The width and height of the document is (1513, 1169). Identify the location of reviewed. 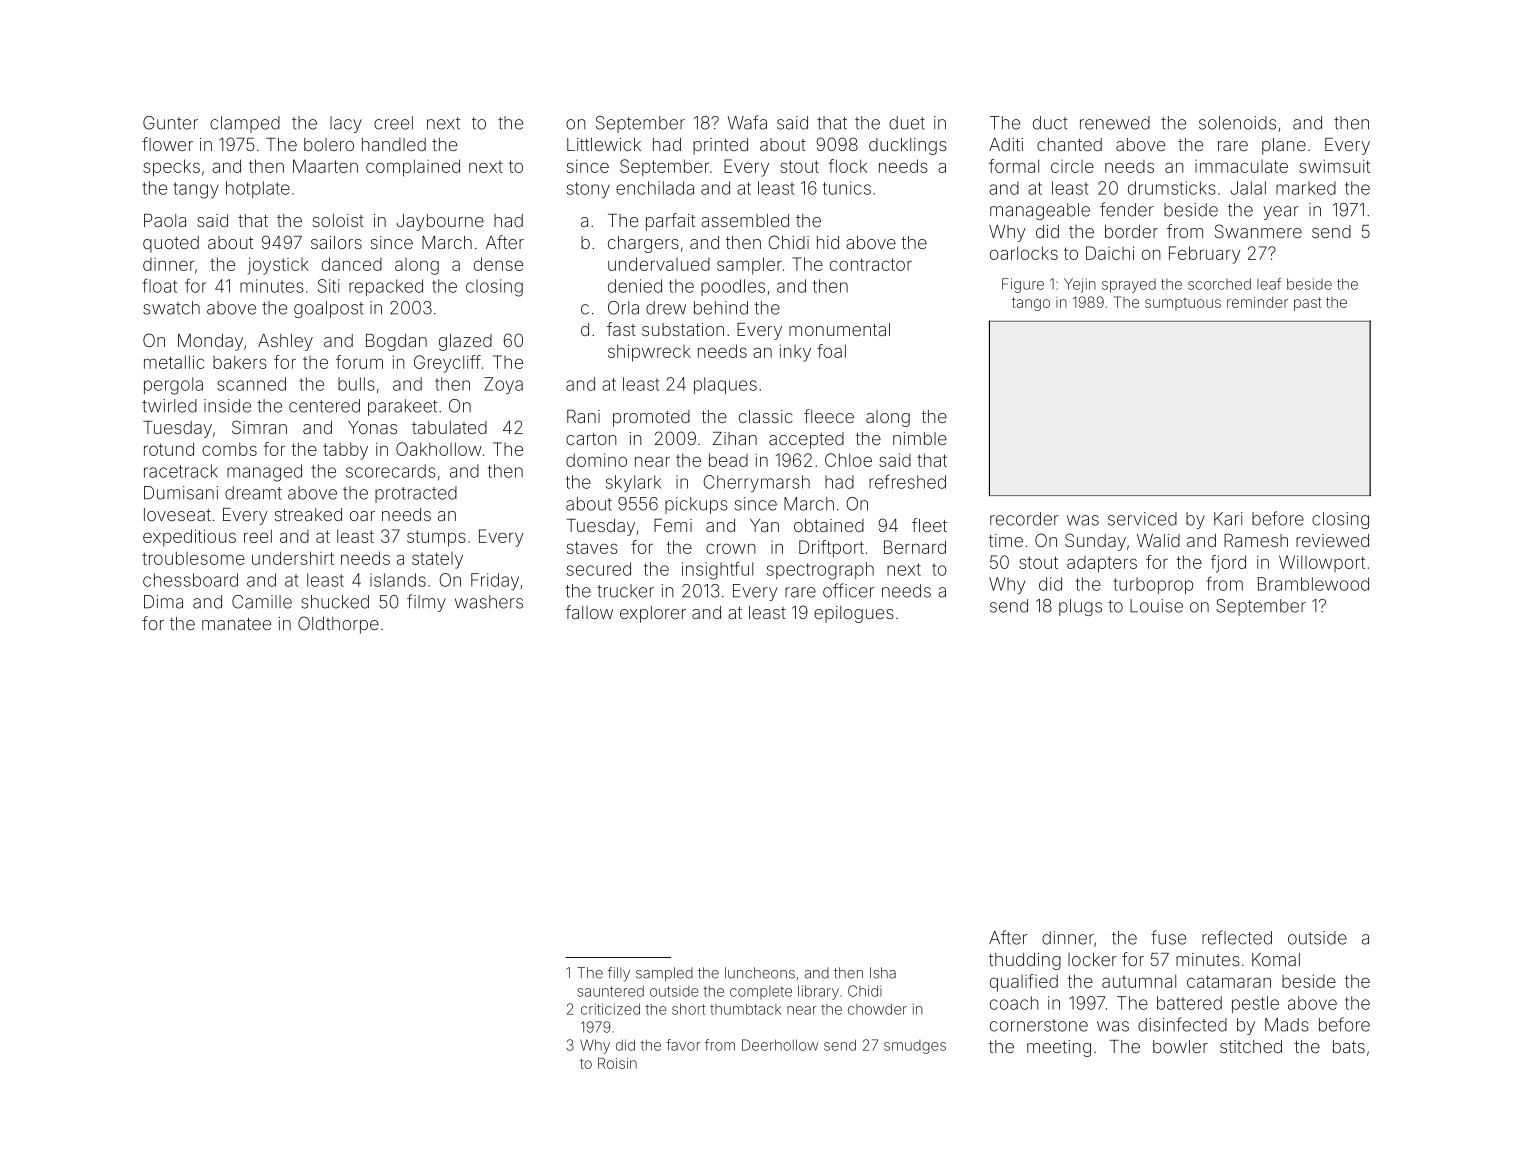
(1332, 540).
